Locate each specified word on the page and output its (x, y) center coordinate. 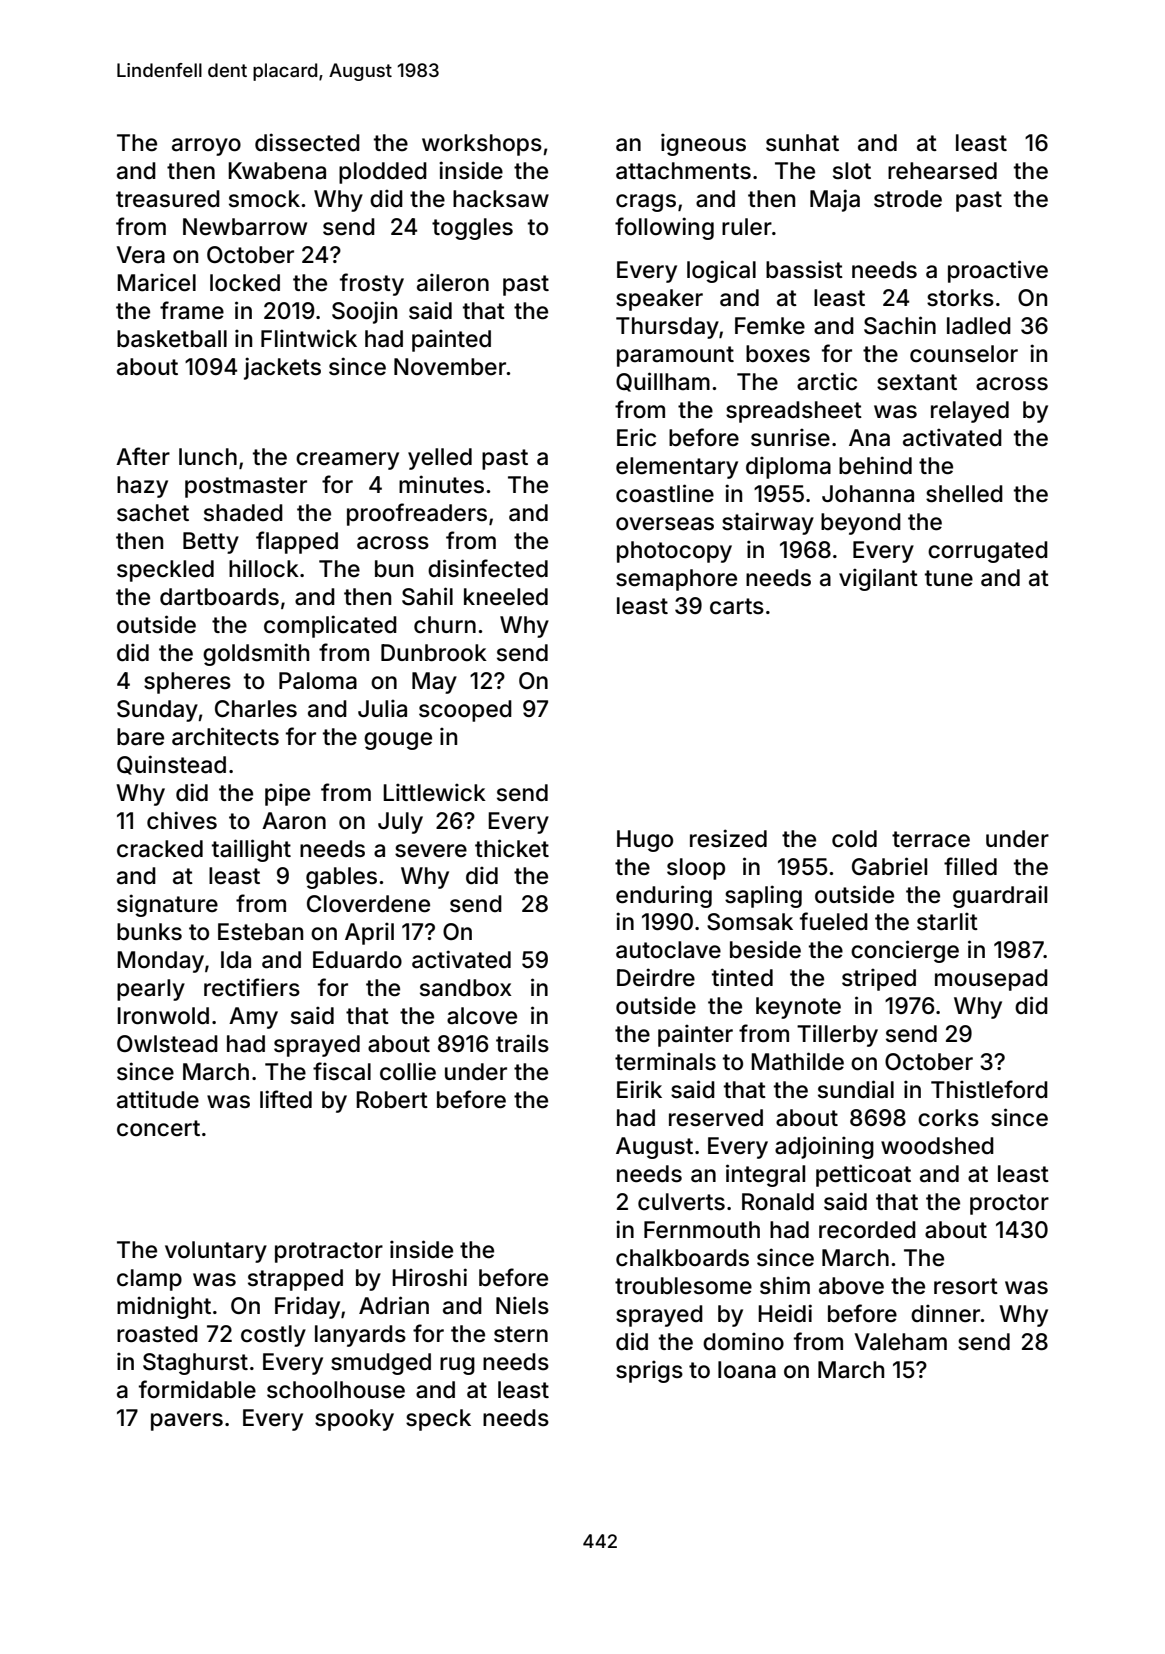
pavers (187, 1422)
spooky (354, 1420)
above (851, 1286)
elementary (677, 468)
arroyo (206, 147)
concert (158, 1128)
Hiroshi (429, 1277)
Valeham (901, 1342)
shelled (964, 494)
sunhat (802, 143)
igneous (703, 144)
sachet (153, 513)
